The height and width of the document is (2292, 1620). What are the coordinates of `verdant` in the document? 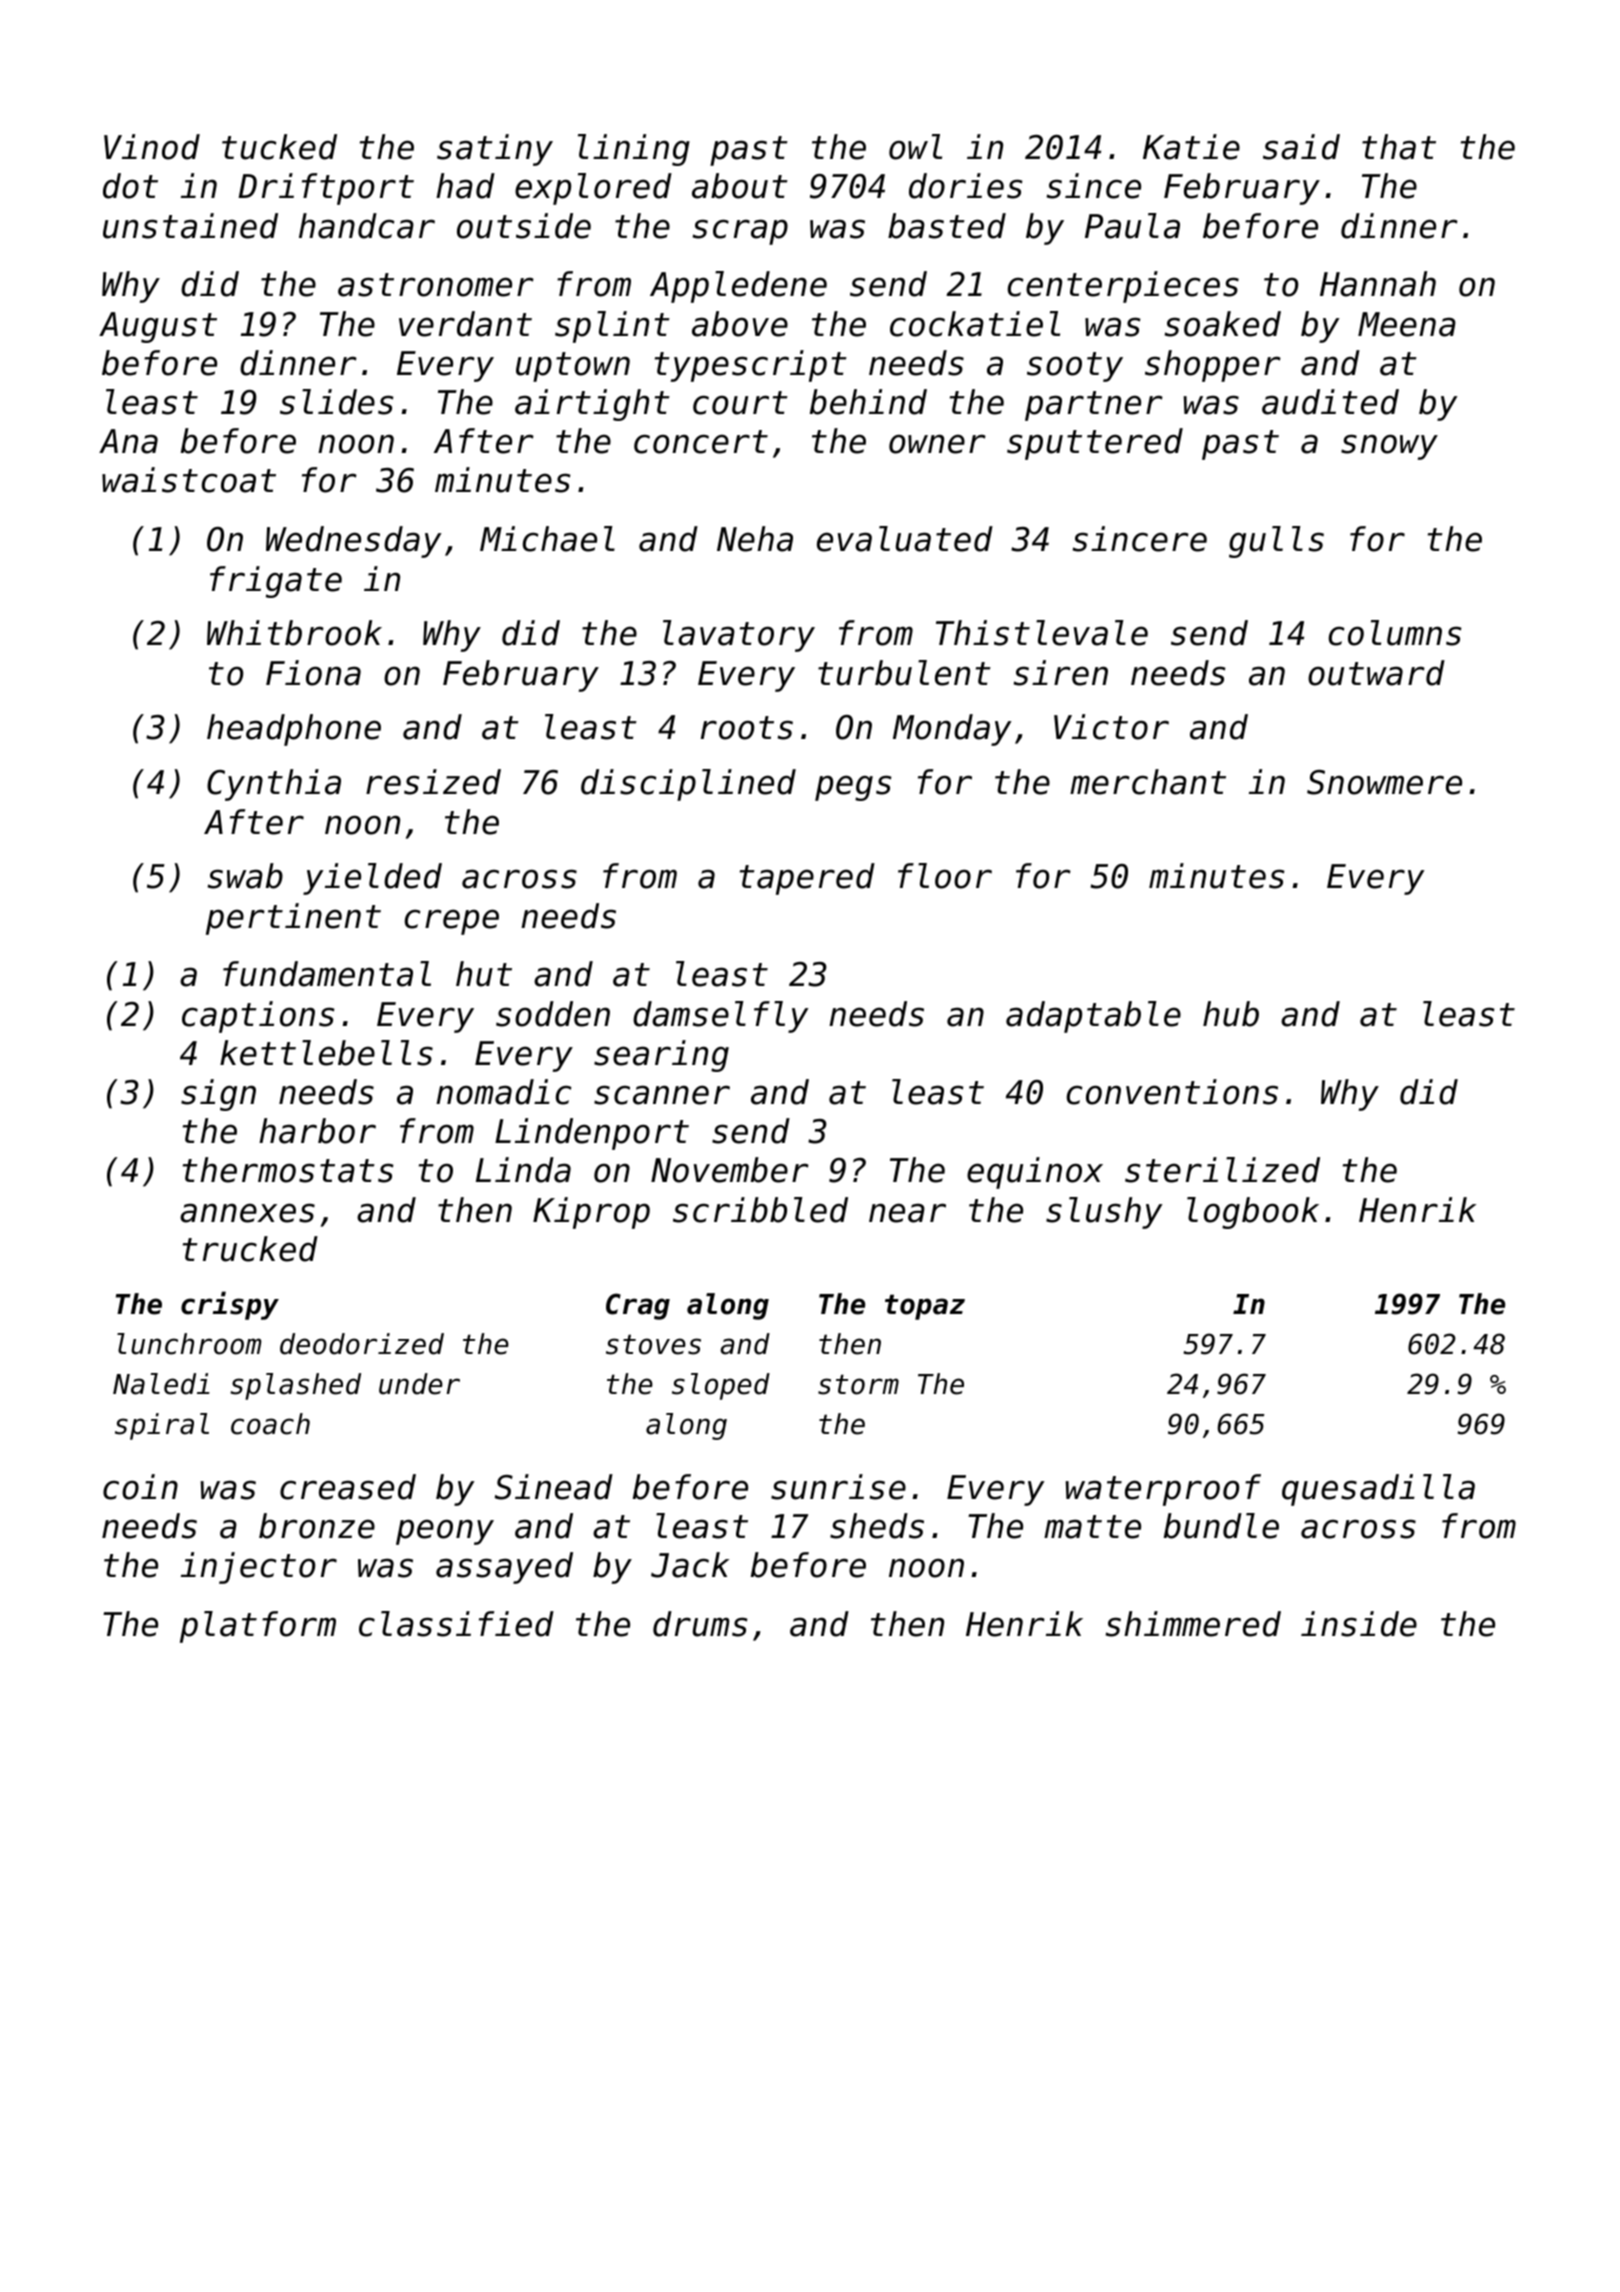 It's located at (465, 324).
